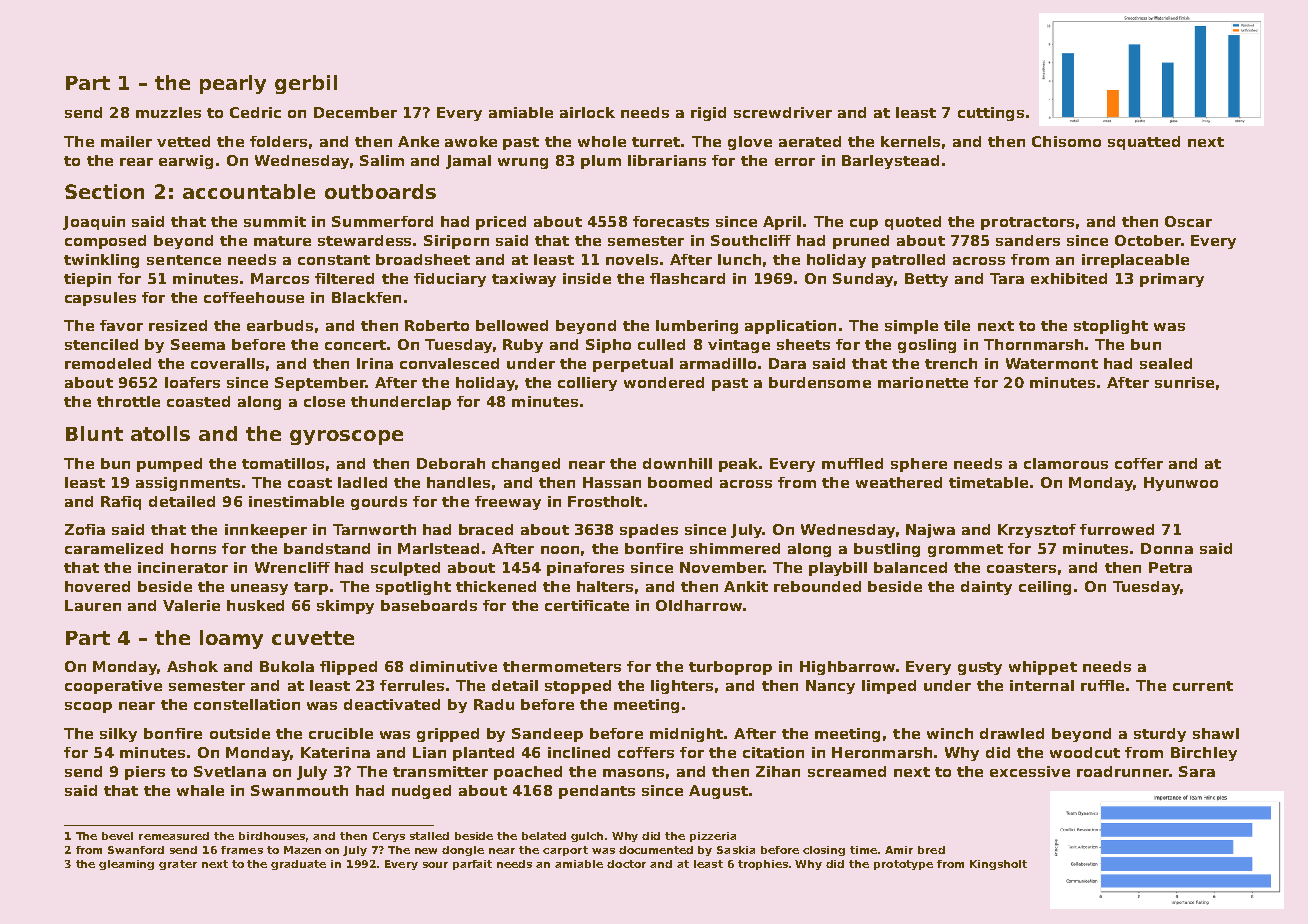 The height and width of the screenshot is (924, 1308). What do you see at coordinates (1030, 771) in the screenshot?
I see `excessive` at bounding box center [1030, 771].
